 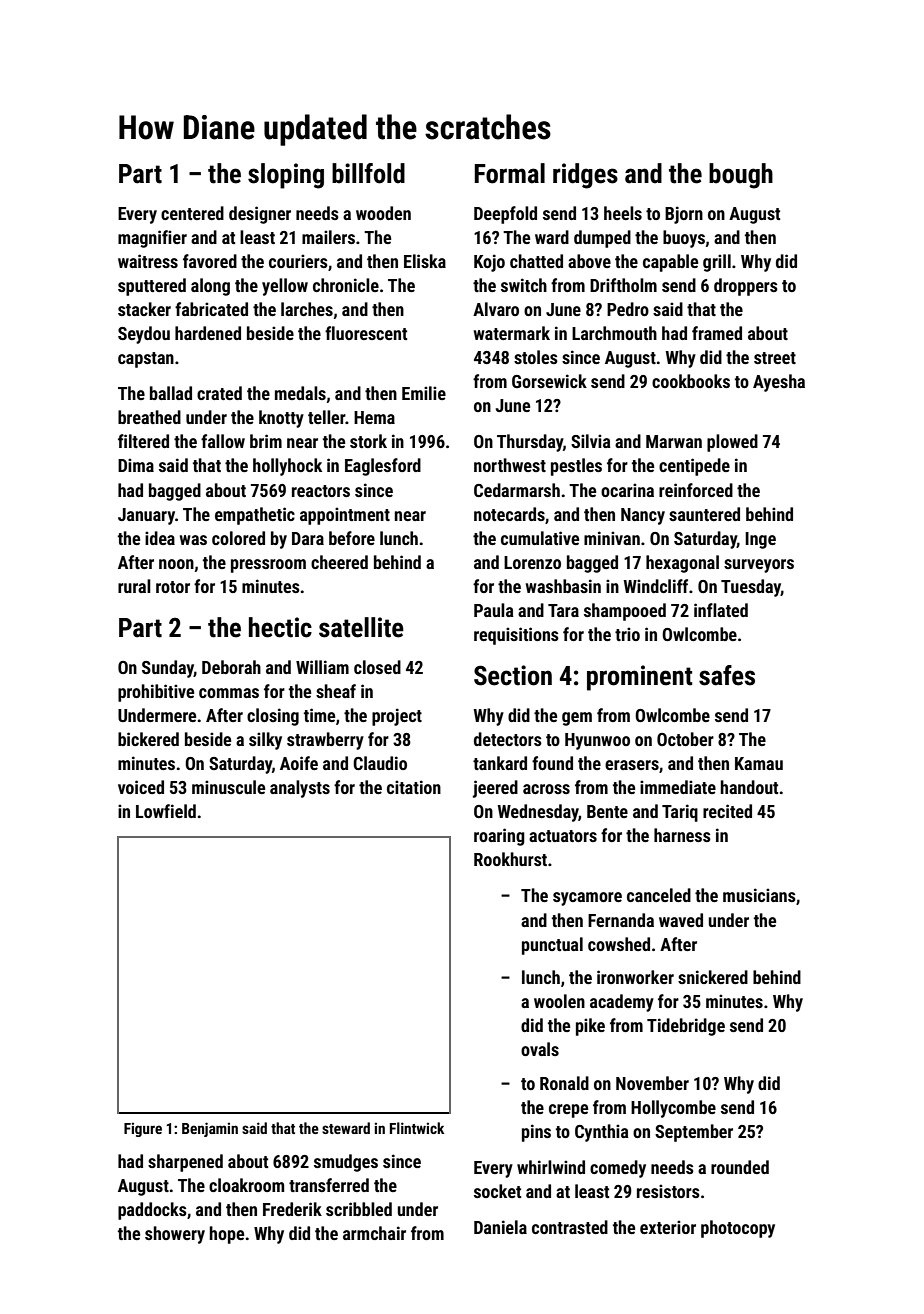 What do you see at coordinates (509, 173) in the document?
I see `Formal` at bounding box center [509, 173].
